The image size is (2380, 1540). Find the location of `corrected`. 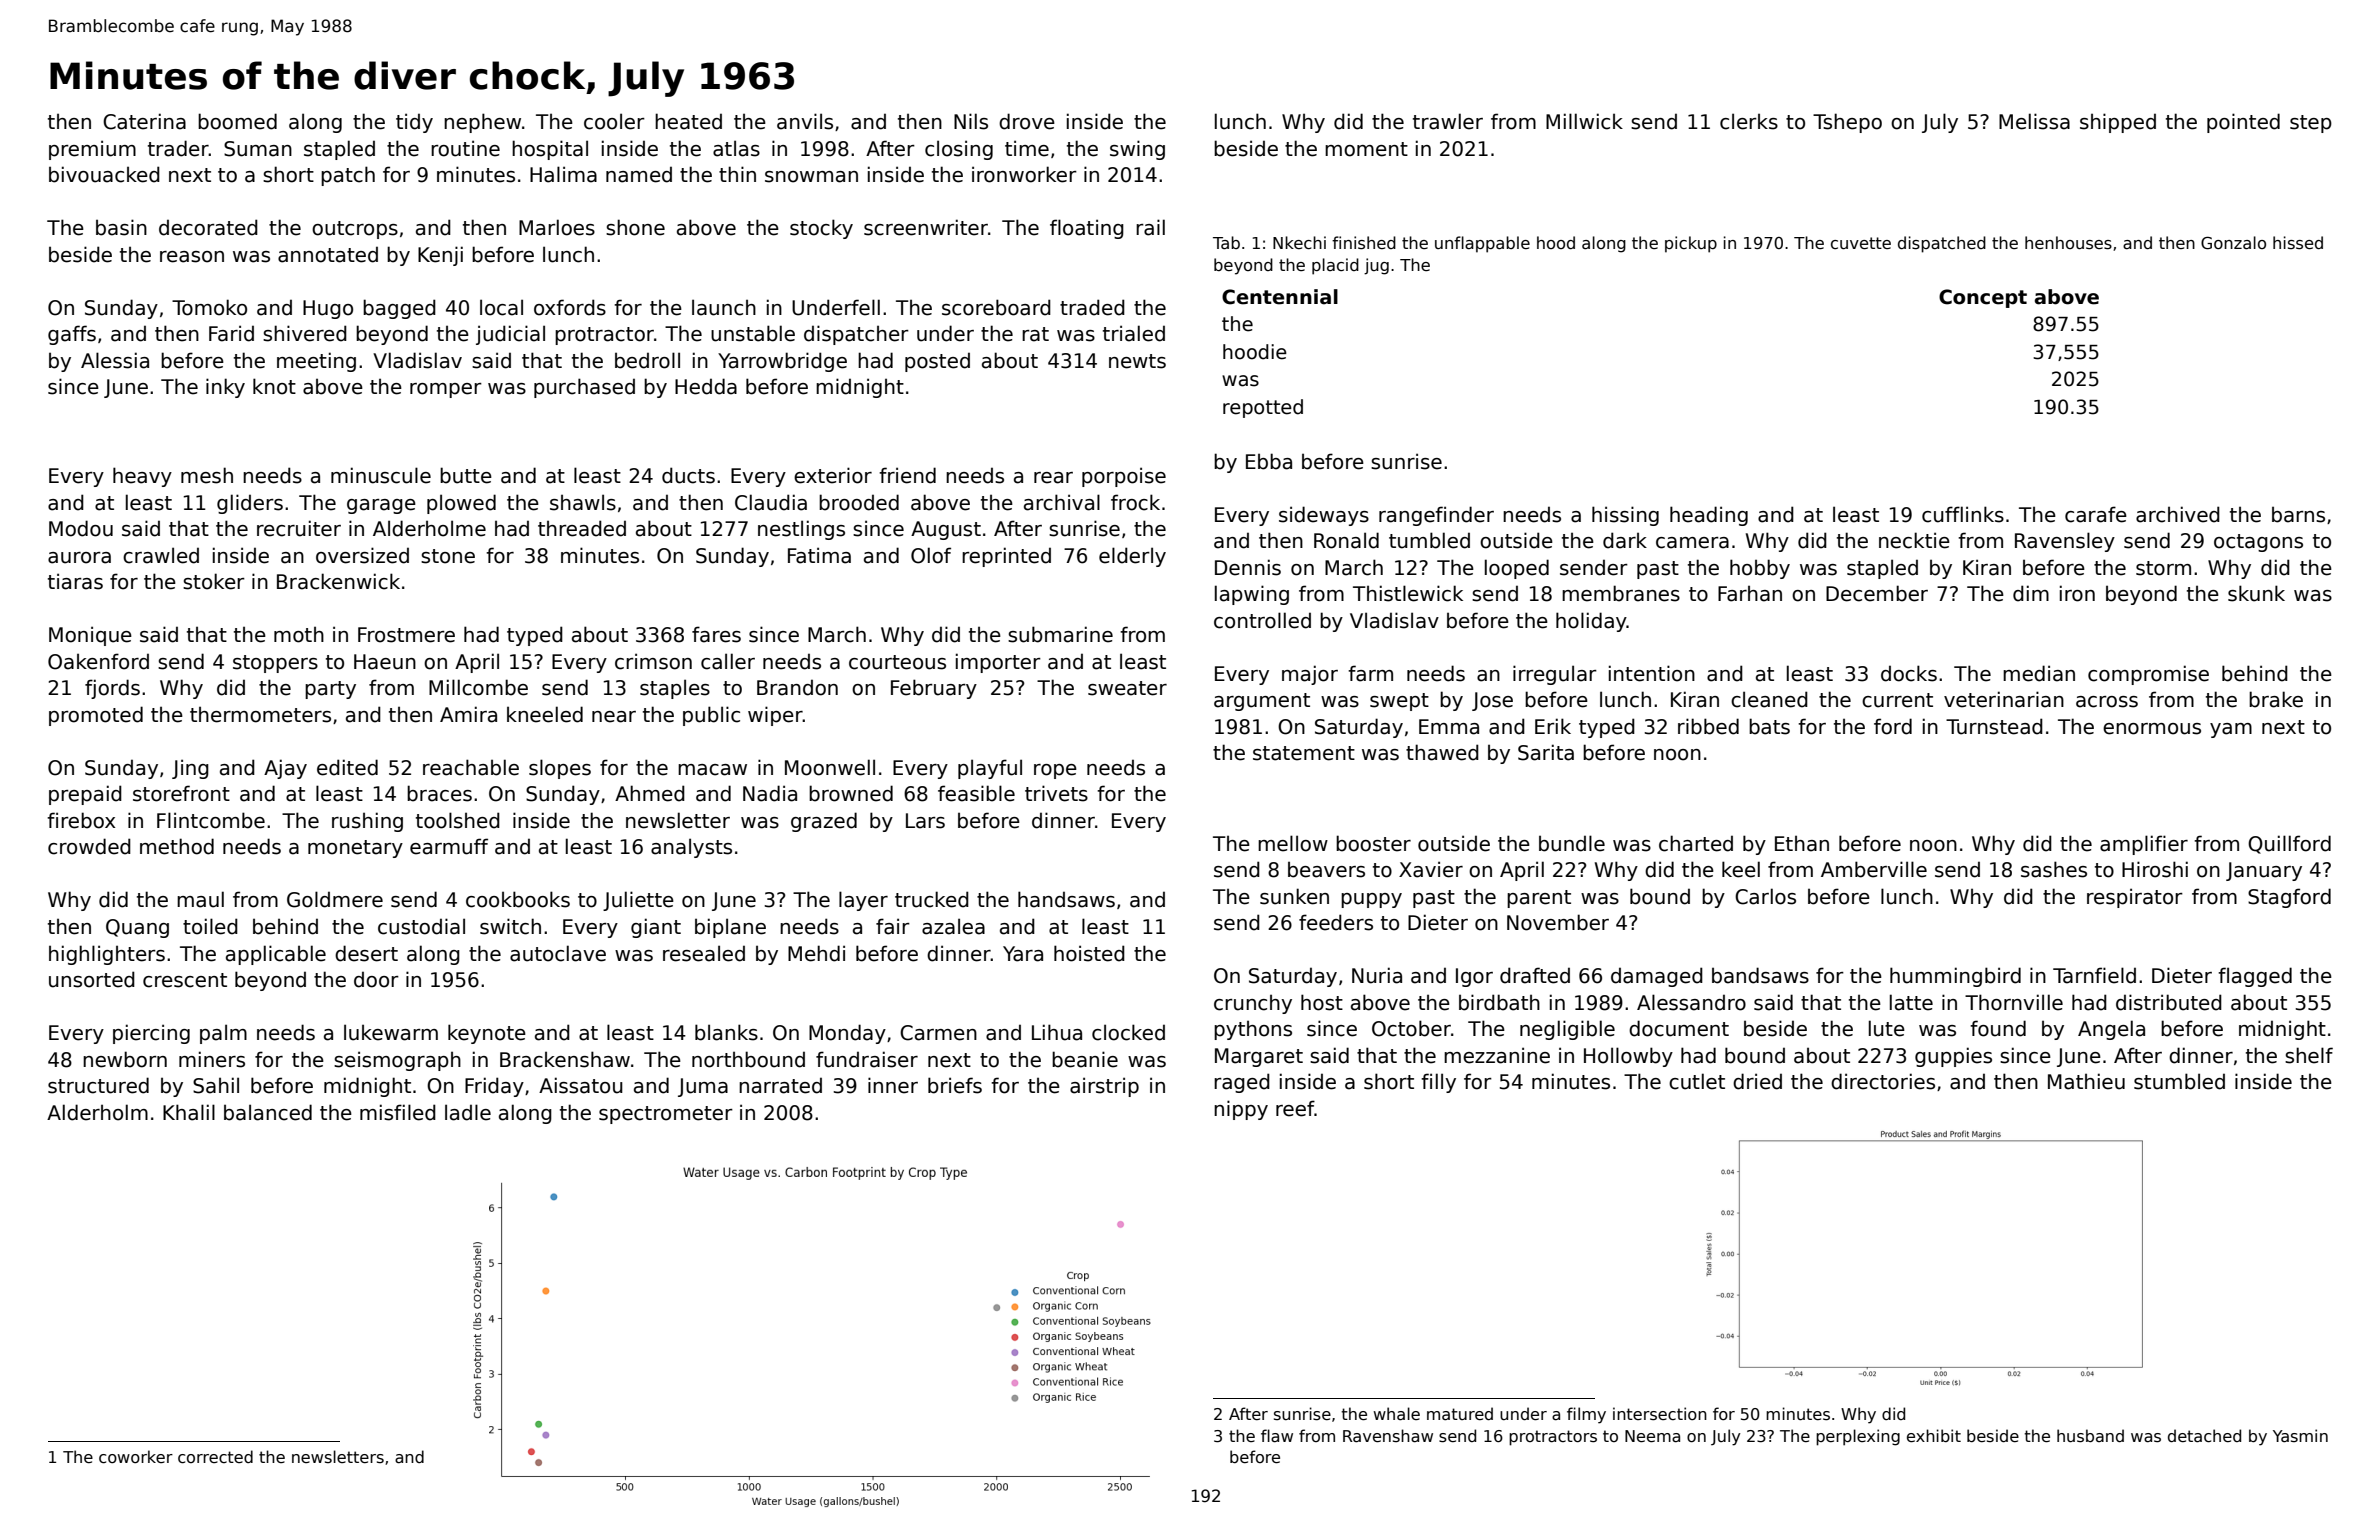

corrected is located at coordinates (215, 1457).
